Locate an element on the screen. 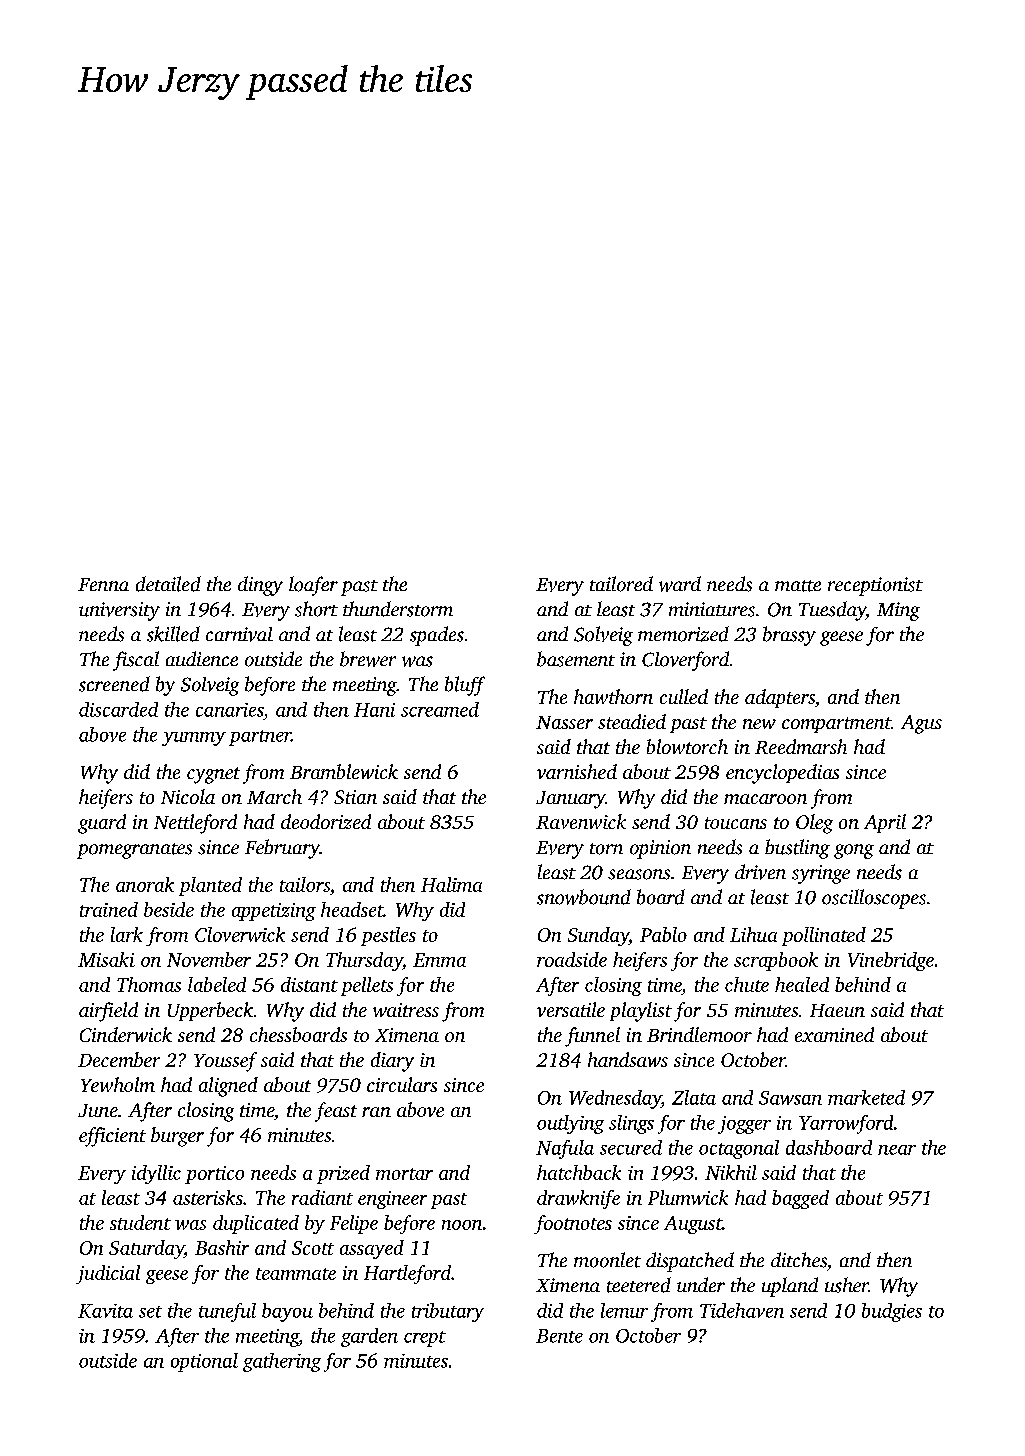  brassy is located at coordinates (789, 636).
